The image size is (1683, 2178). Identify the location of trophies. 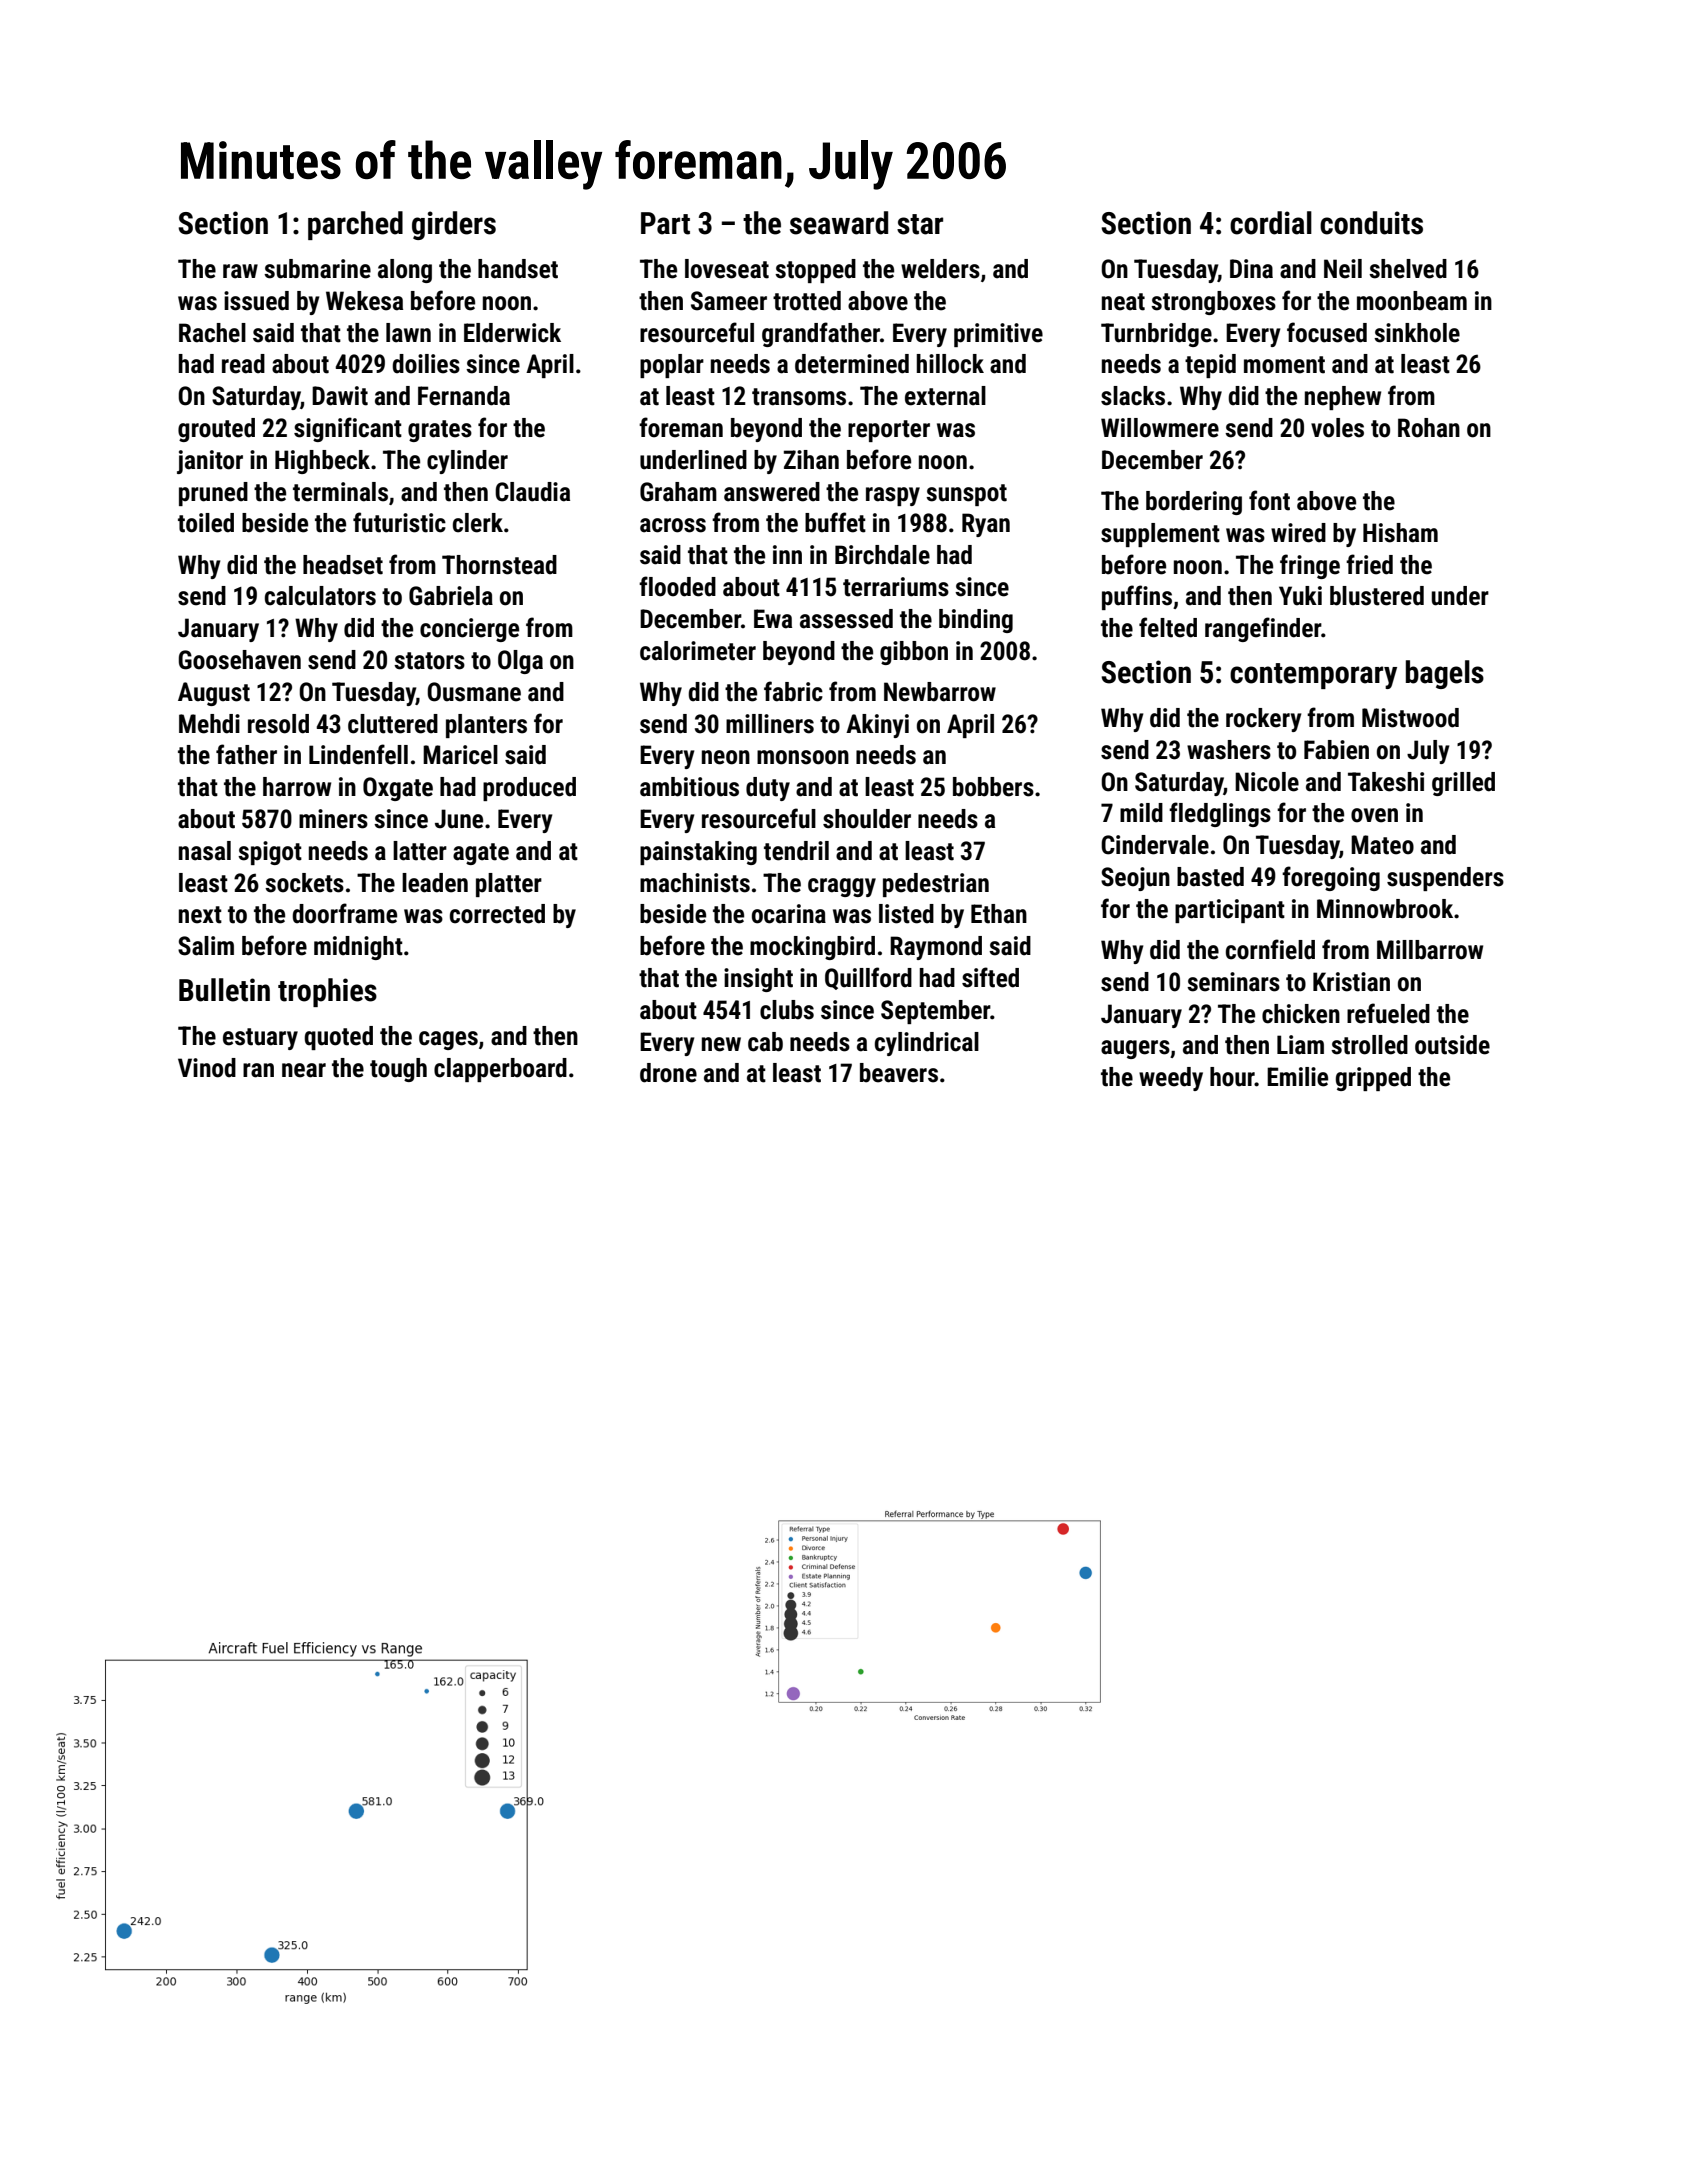
(327, 992).
